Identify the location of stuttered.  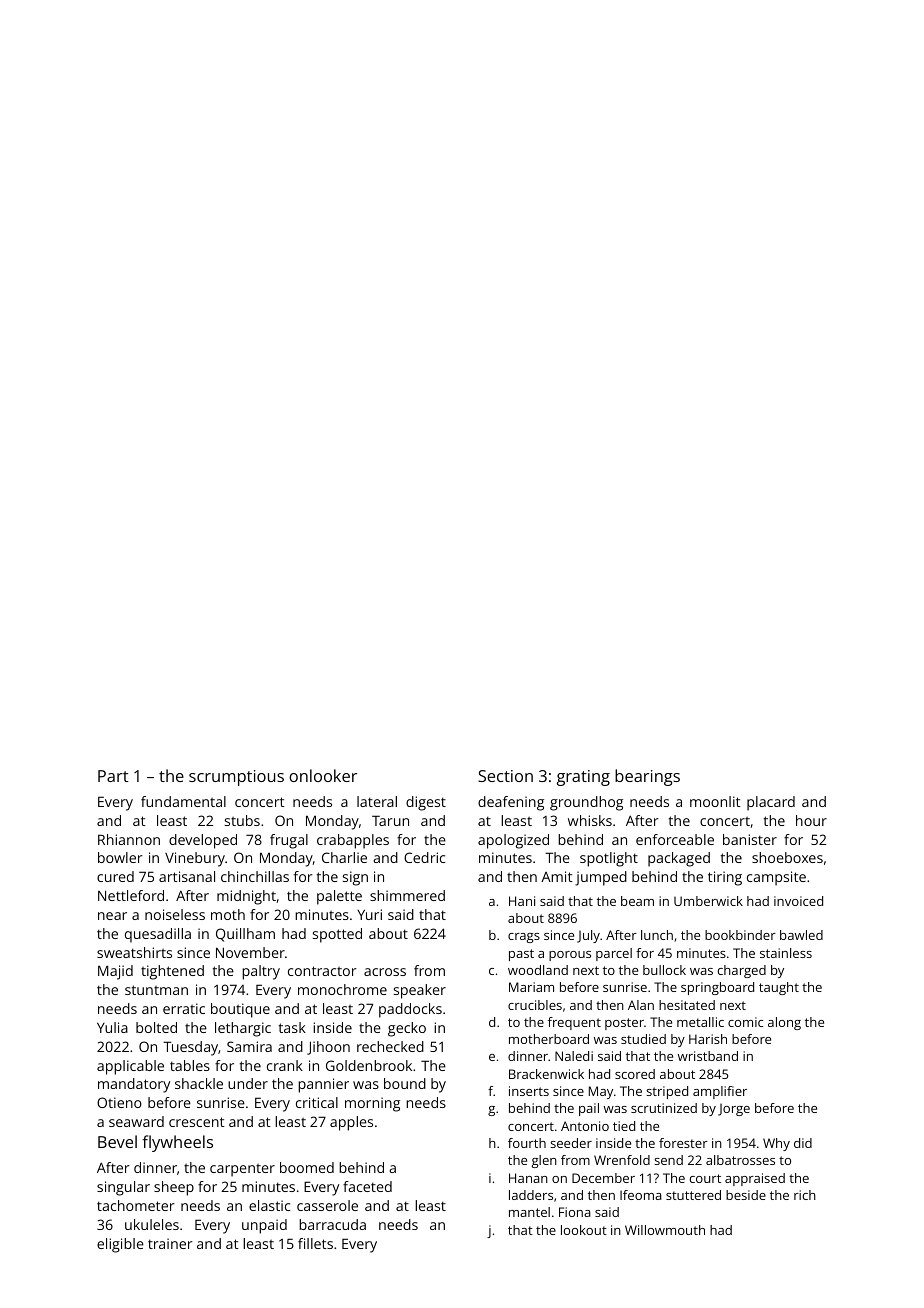
(693, 1195).
